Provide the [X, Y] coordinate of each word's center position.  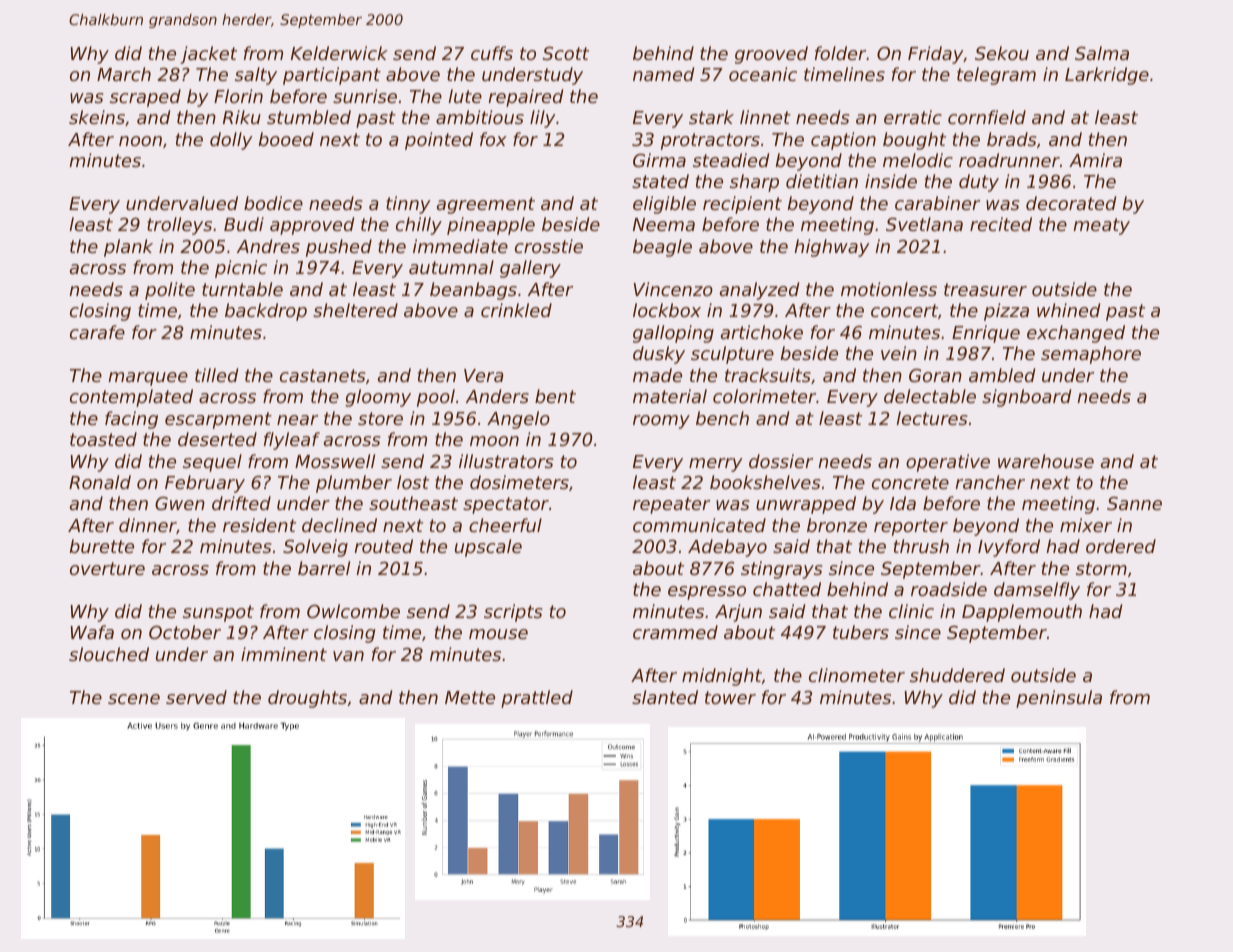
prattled [537, 699]
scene [134, 699]
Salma [1102, 53]
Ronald [100, 482]
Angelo [518, 420]
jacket [208, 55]
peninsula [1059, 699]
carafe [97, 332]
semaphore [1091, 355]
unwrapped [806, 505]
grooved [771, 55]
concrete [910, 482]
